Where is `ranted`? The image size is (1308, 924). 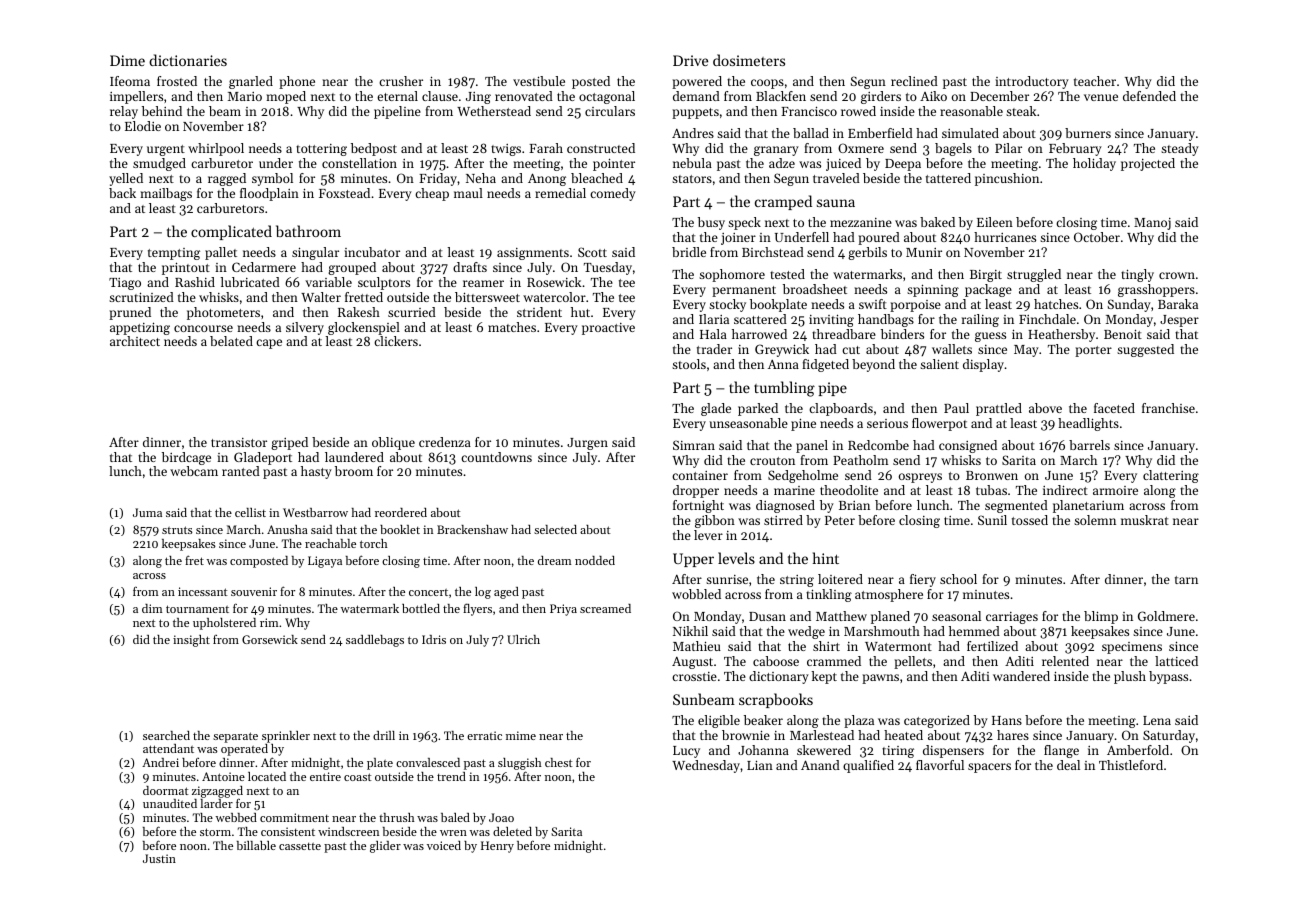
ranted is located at coordinates (241, 471).
